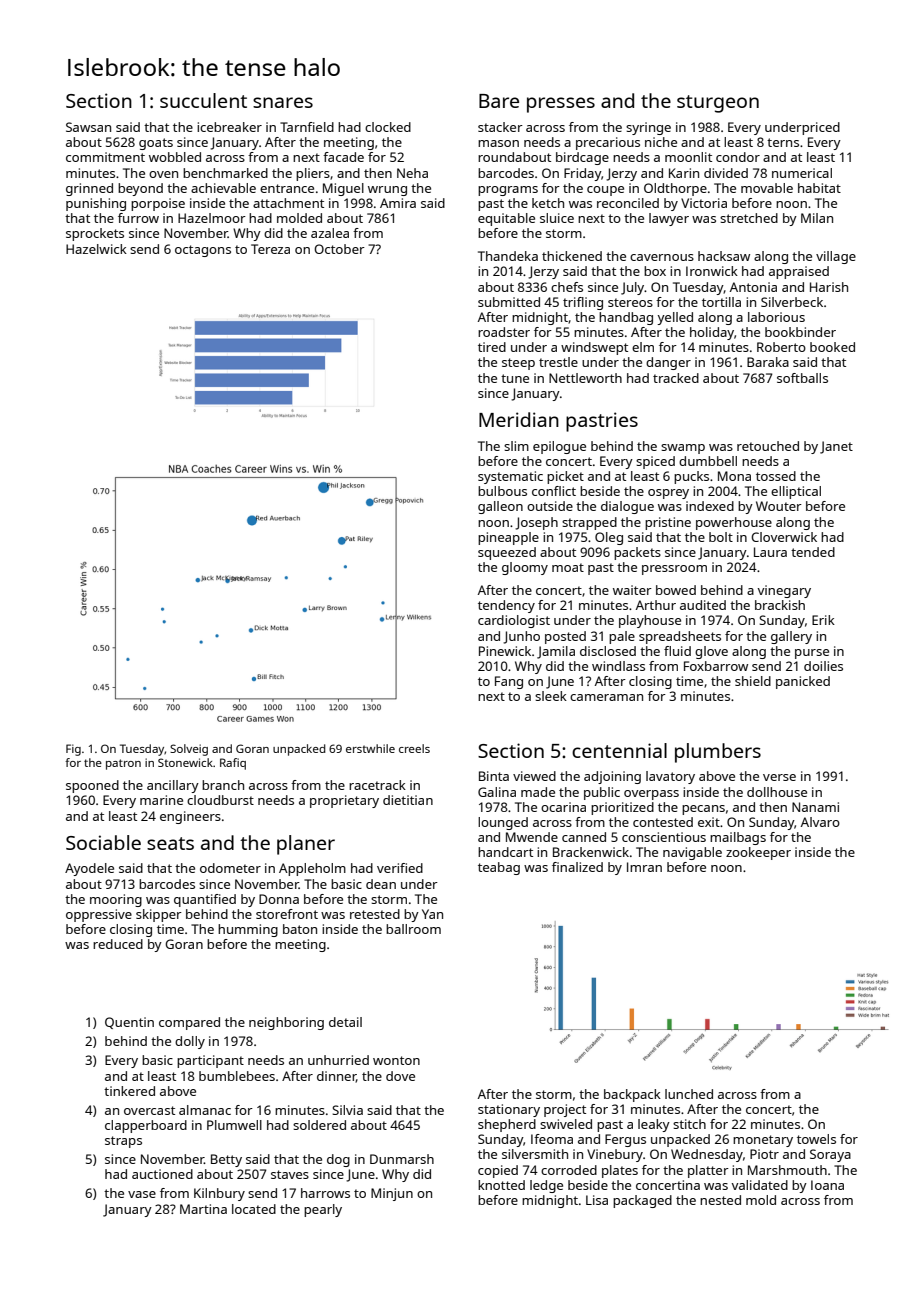  What do you see at coordinates (632, 1095) in the screenshot?
I see `backpack` at bounding box center [632, 1095].
